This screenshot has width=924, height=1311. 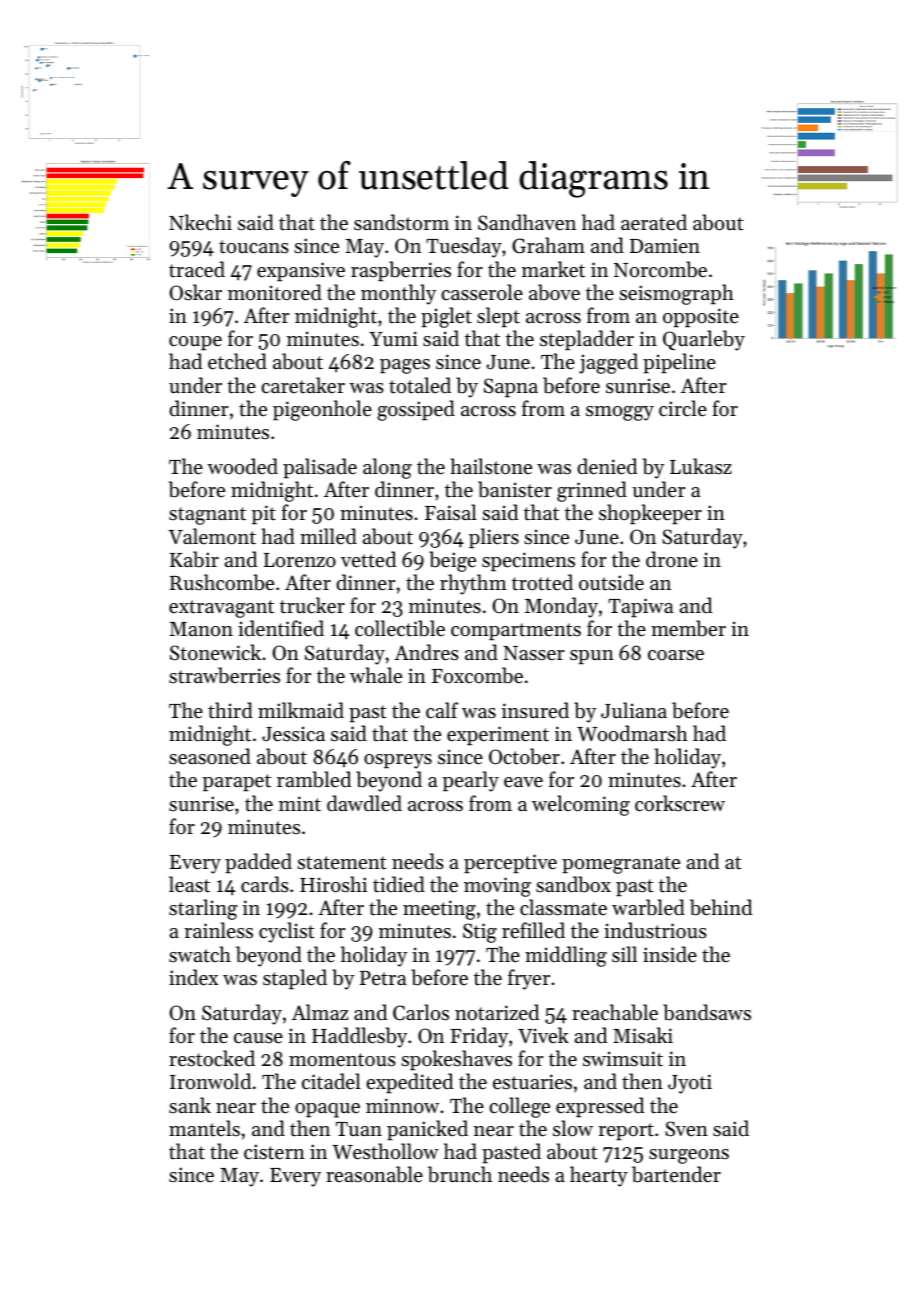 What do you see at coordinates (679, 363) in the screenshot?
I see `pipeline` at bounding box center [679, 363].
